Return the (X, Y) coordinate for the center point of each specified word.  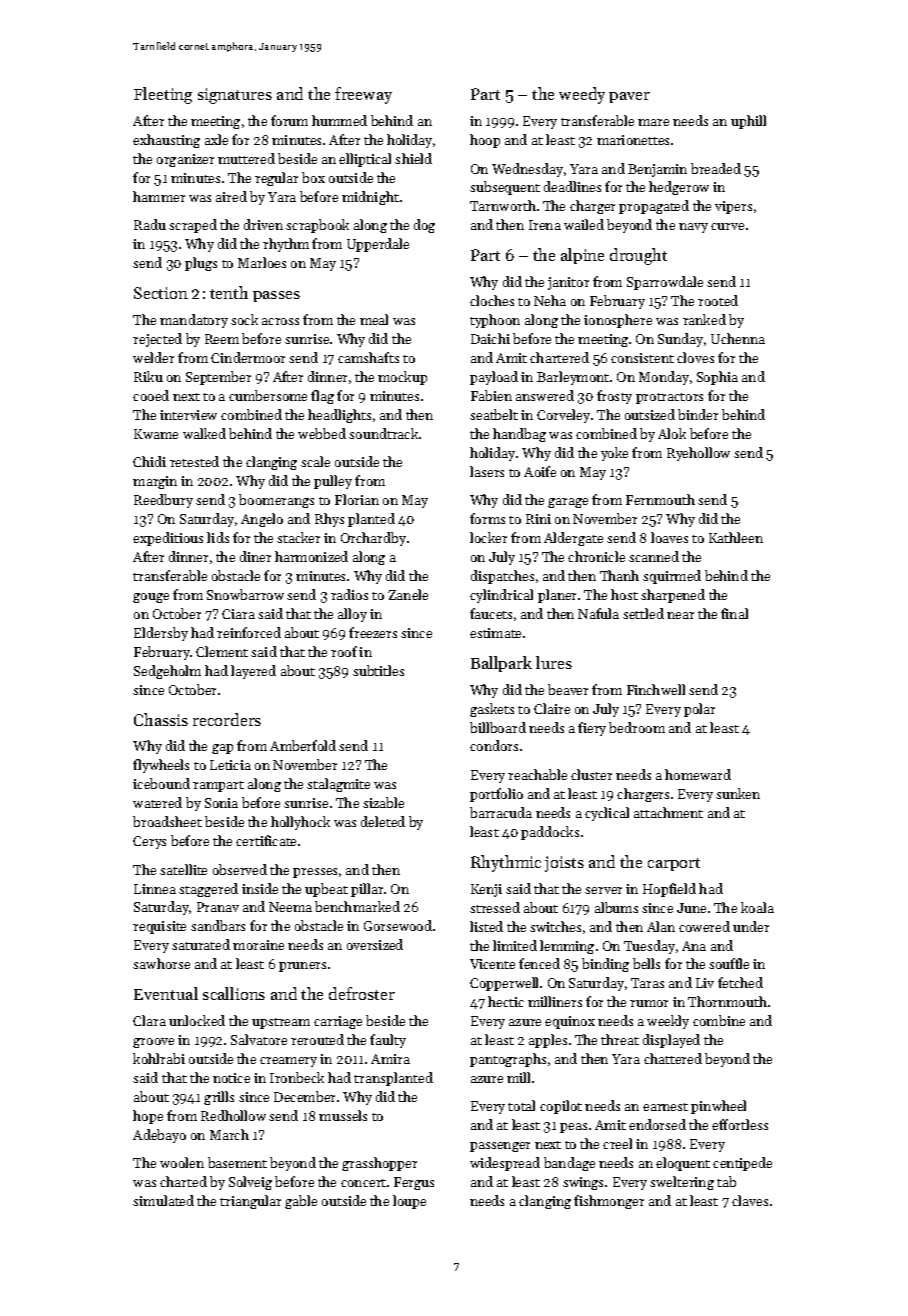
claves (750, 1200)
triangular (250, 1202)
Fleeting (163, 95)
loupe (409, 1202)
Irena (545, 225)
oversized (375, 944)
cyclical (607, 814)
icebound (161, 783)
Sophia (717, 378)
